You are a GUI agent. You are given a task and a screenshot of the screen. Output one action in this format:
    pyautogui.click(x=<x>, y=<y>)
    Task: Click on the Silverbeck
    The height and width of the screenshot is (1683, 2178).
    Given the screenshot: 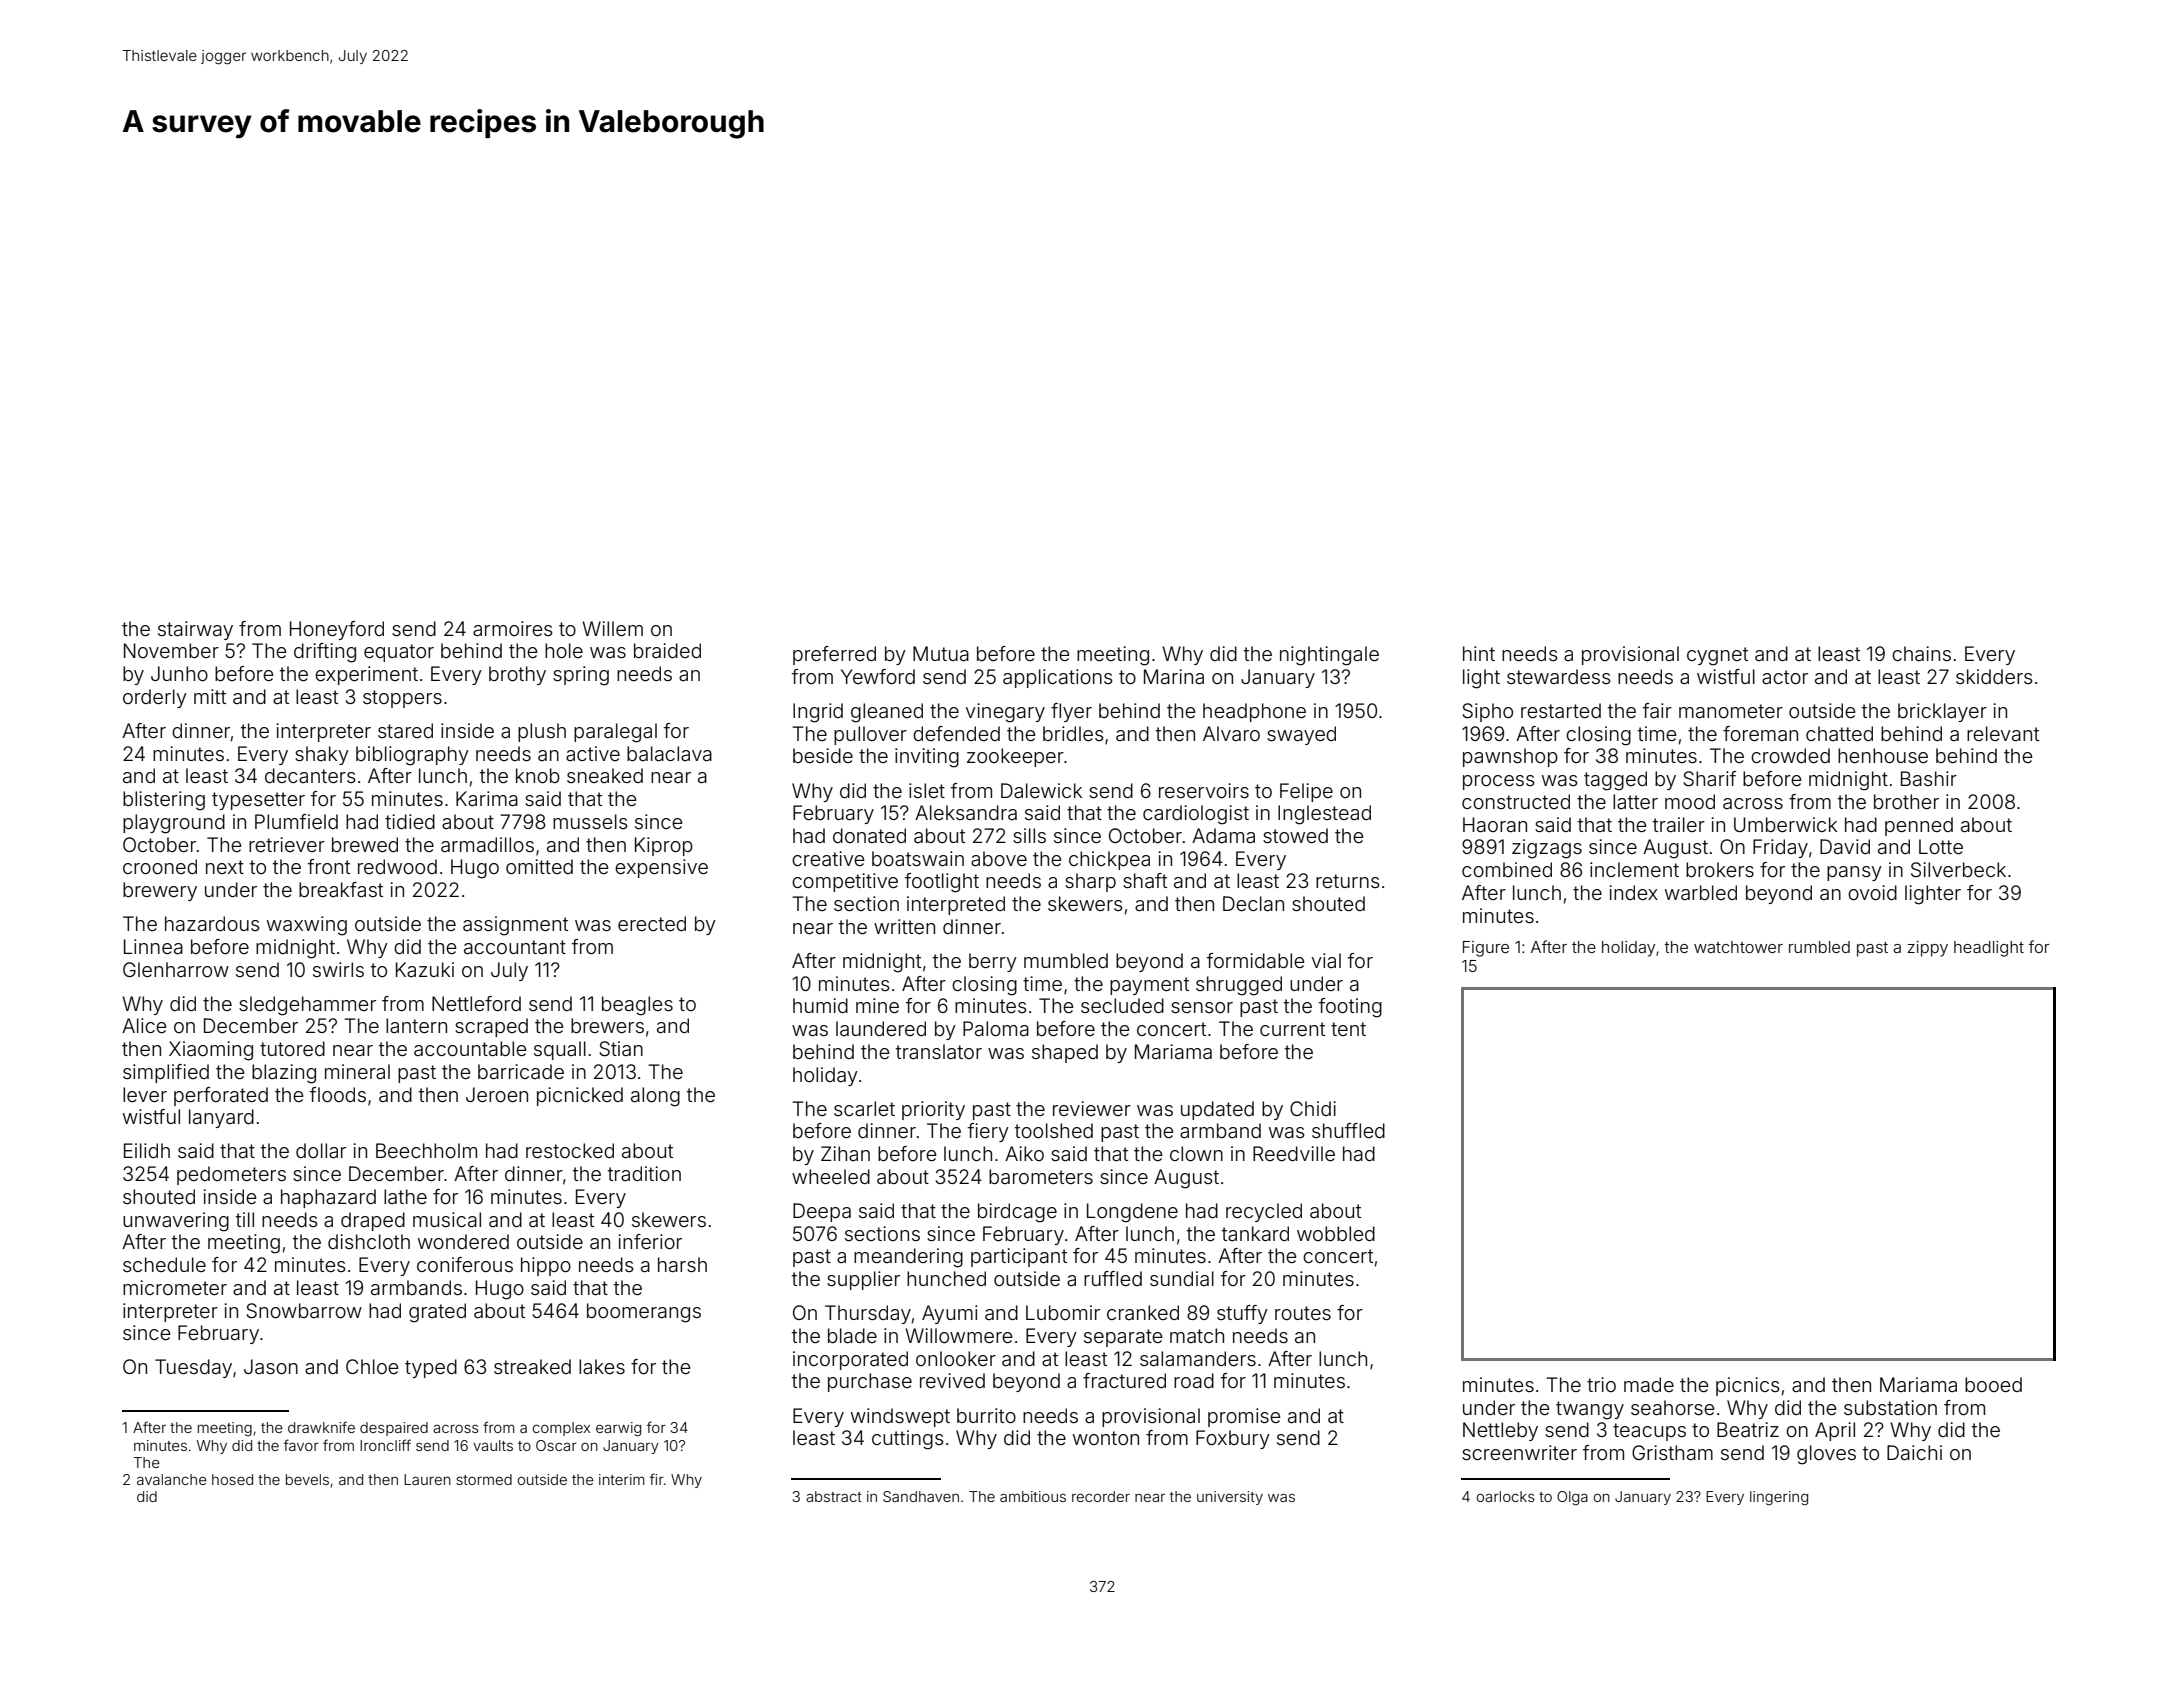 What is the action you would take?
    pyautogui.click(x=1958, y=870)
